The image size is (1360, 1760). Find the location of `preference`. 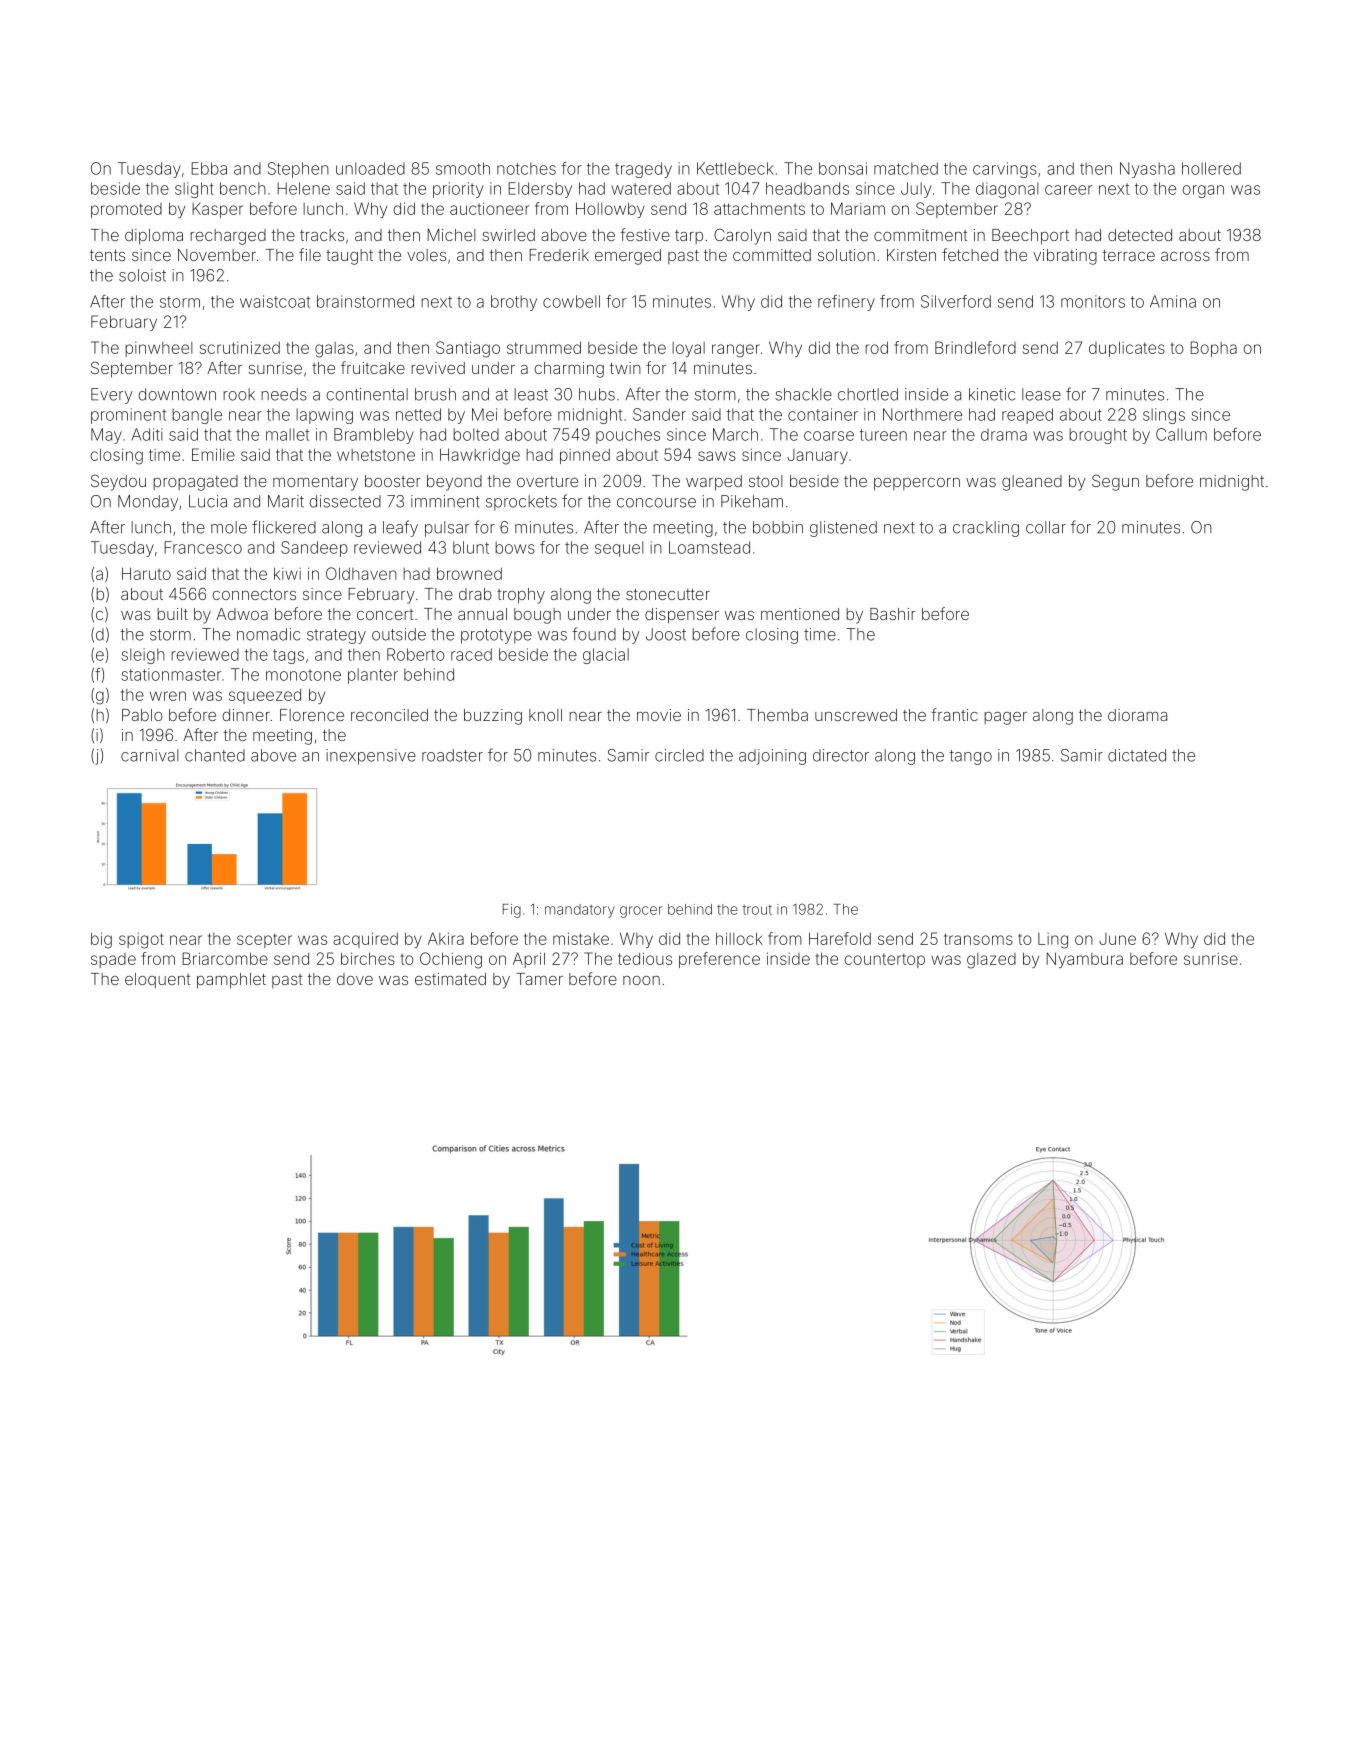

preference is located at coordinates (719, 960).
